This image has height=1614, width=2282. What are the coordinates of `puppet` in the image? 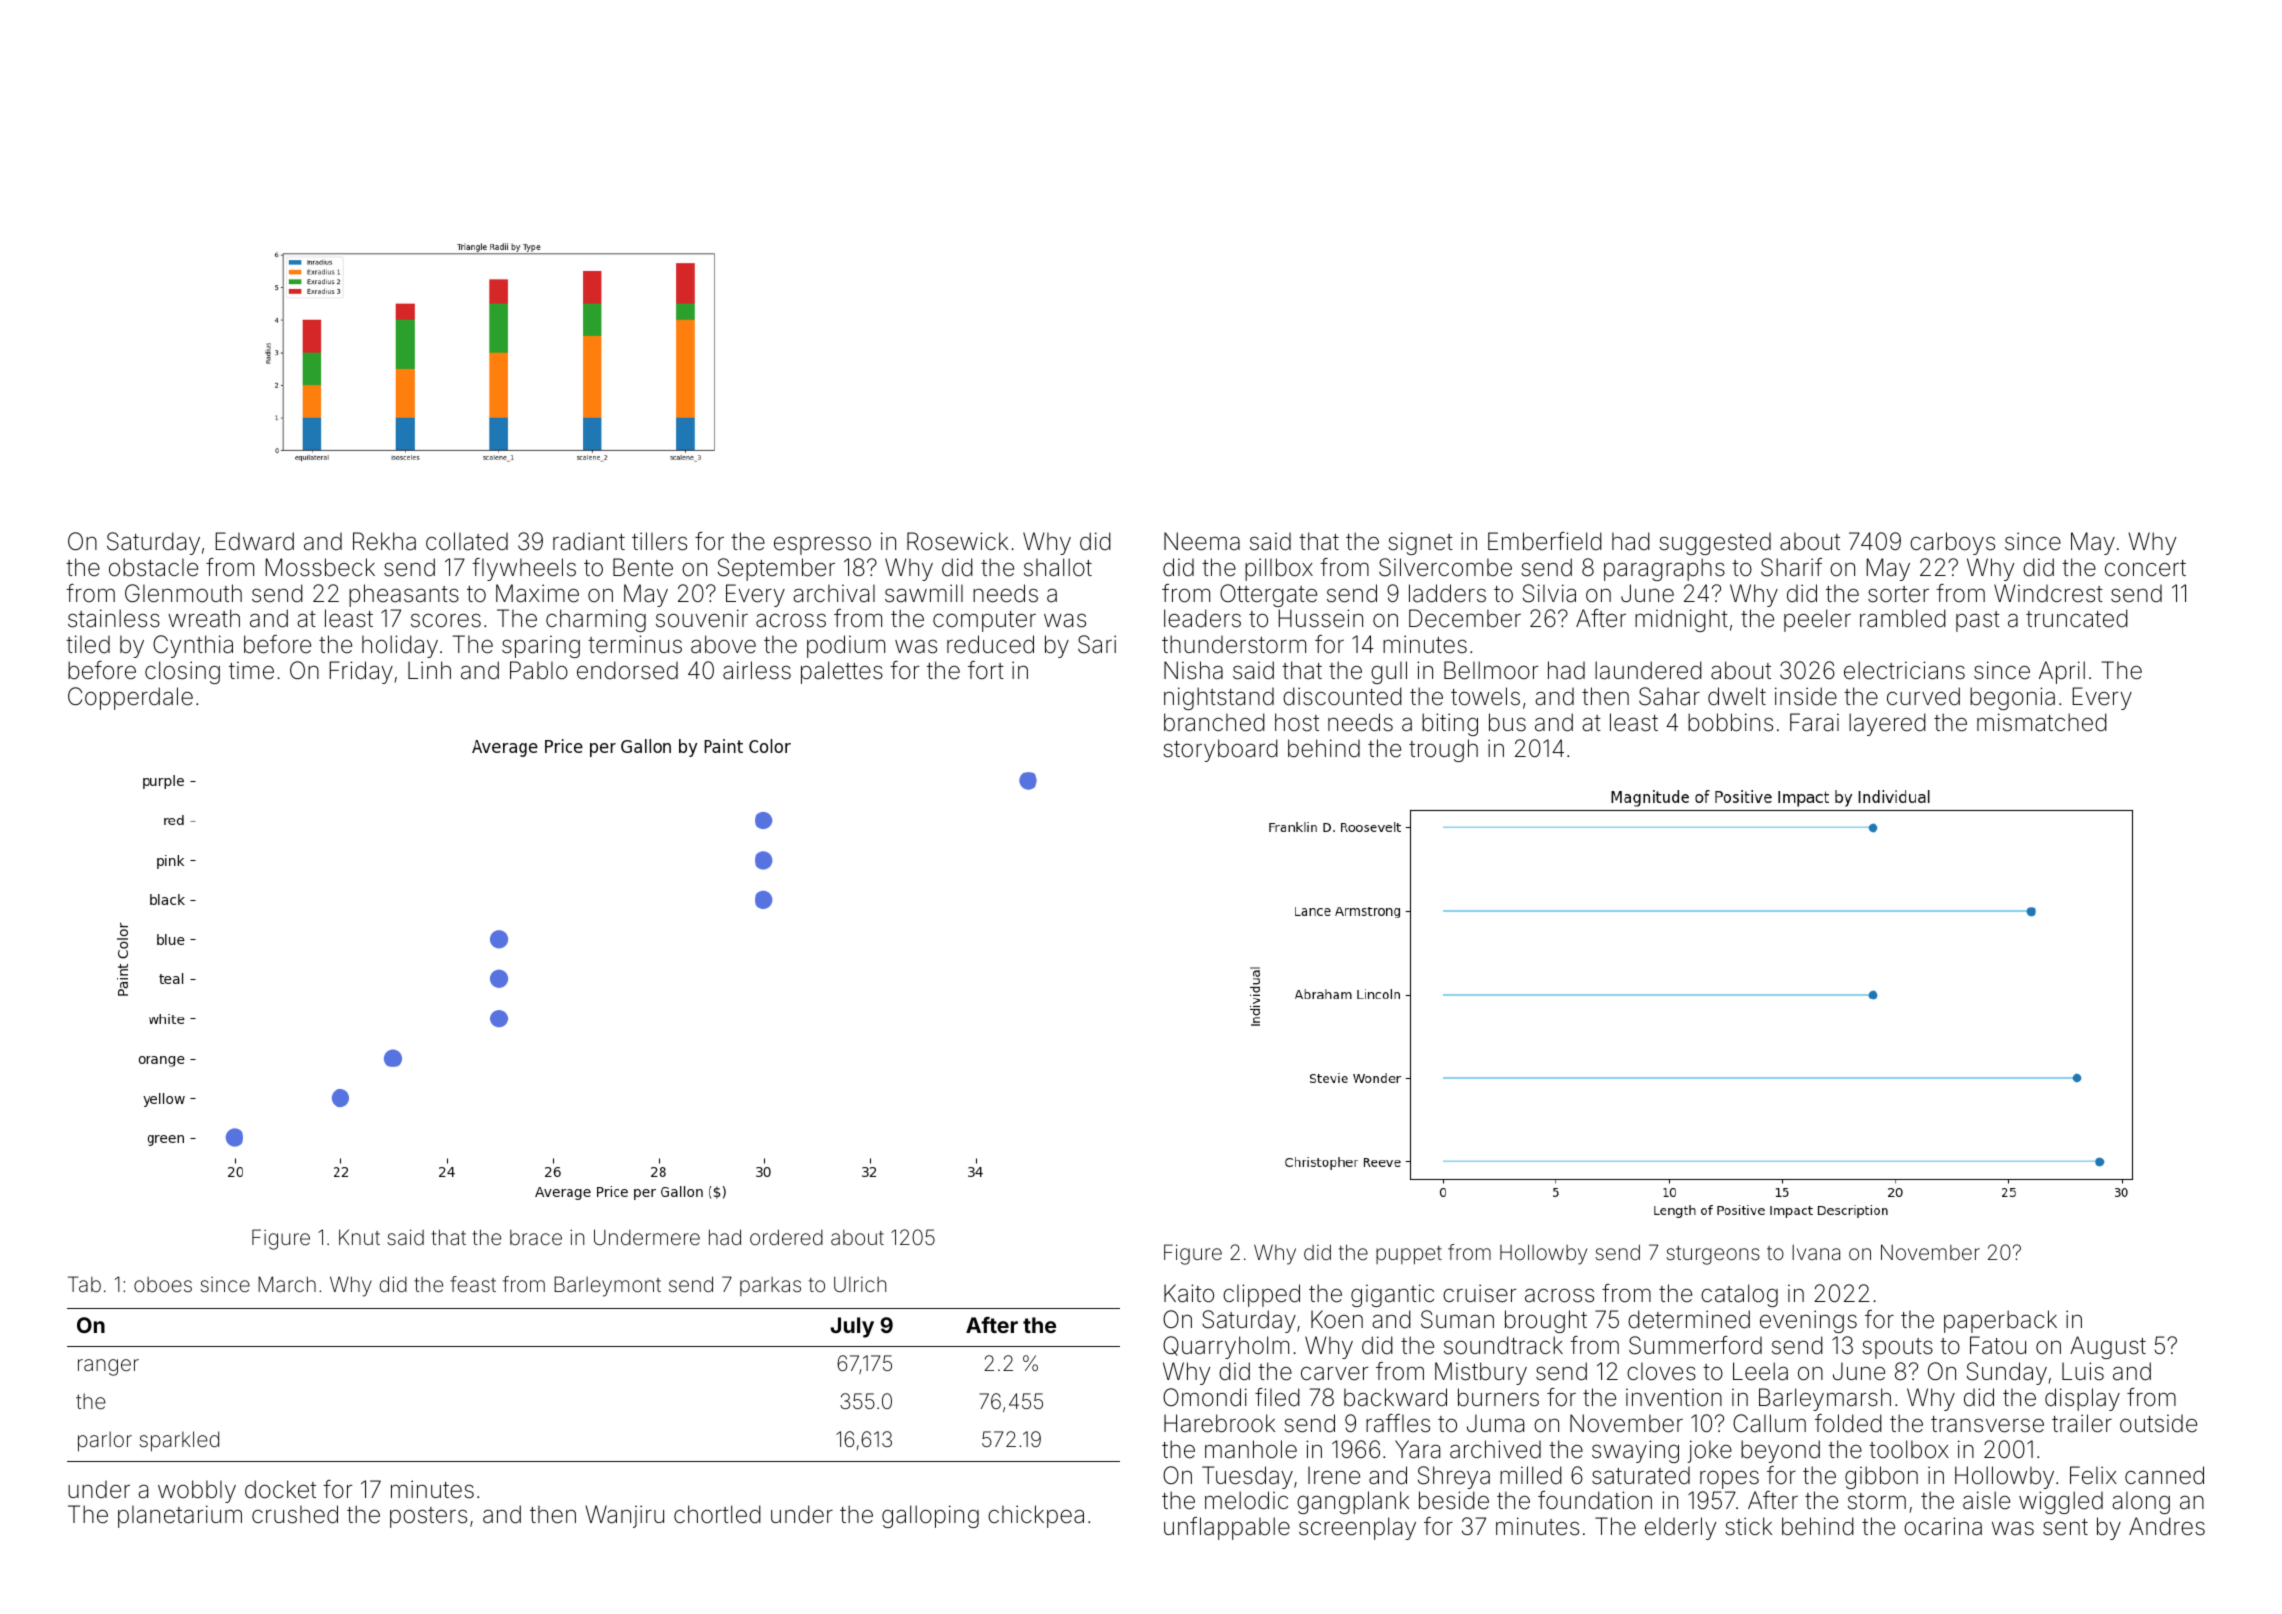 It's located at (1409, 1255).
